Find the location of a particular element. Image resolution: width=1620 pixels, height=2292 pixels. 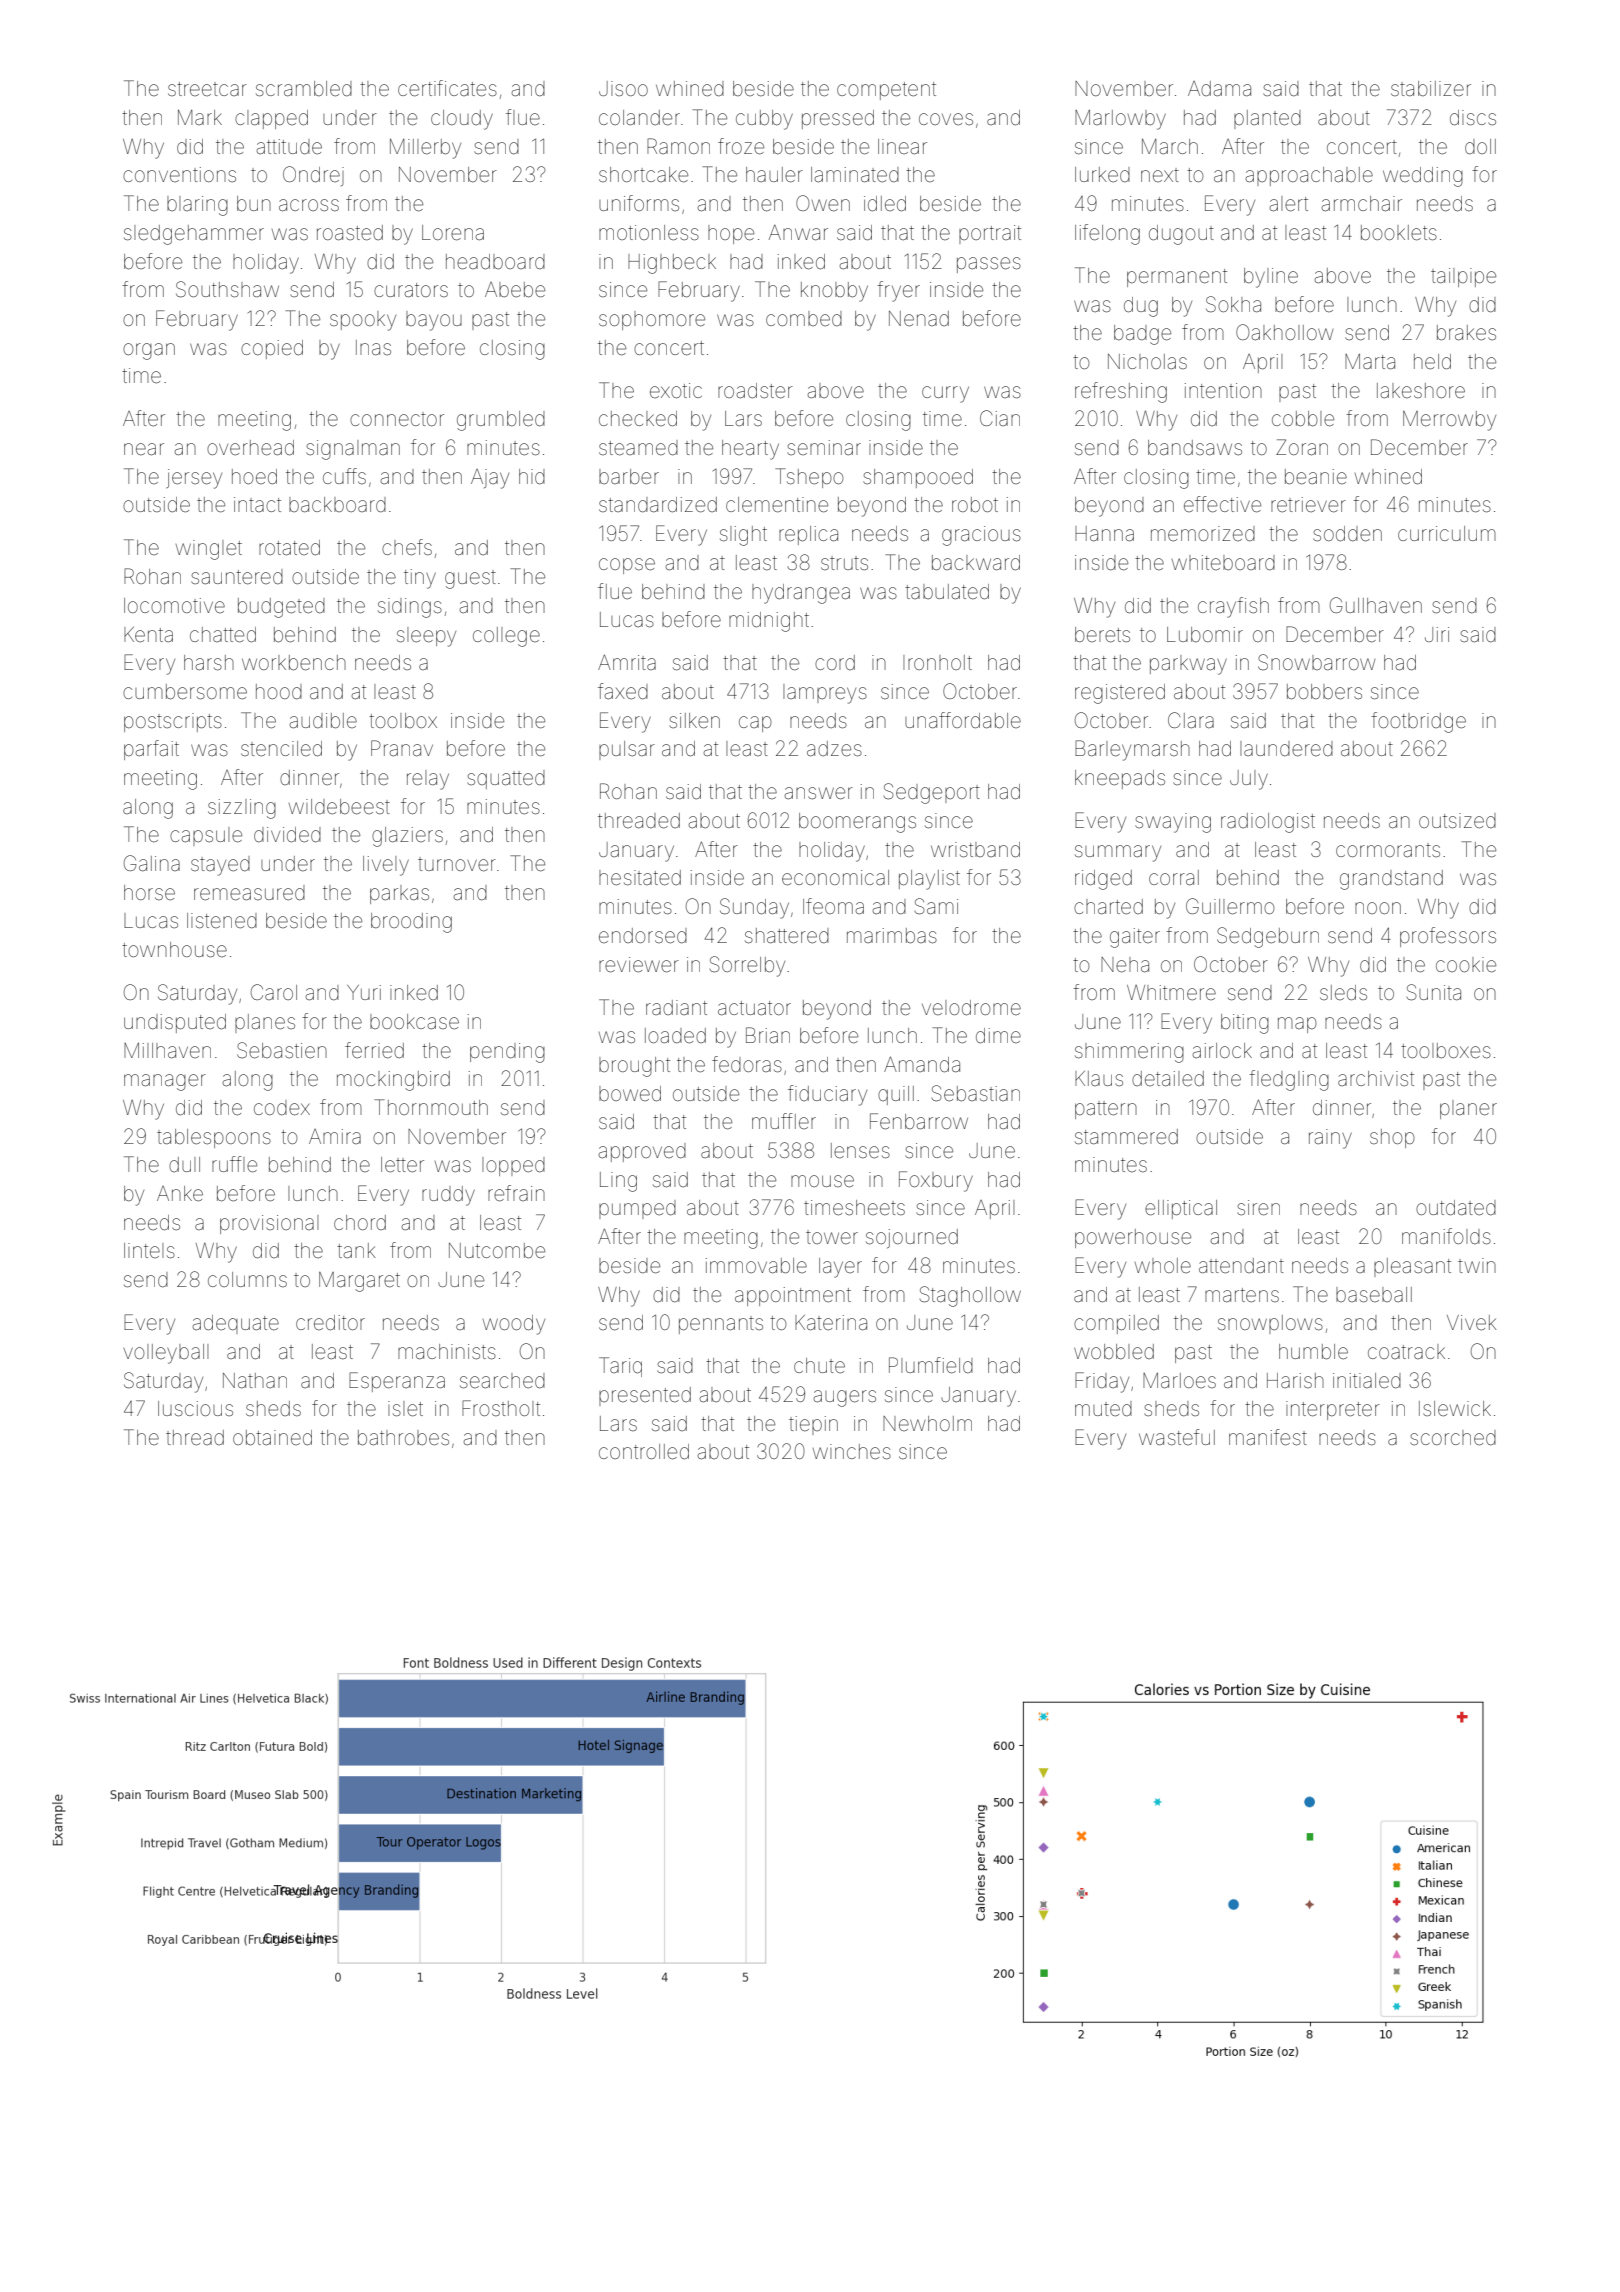

planer is located at coordinates (1468, 1109).
